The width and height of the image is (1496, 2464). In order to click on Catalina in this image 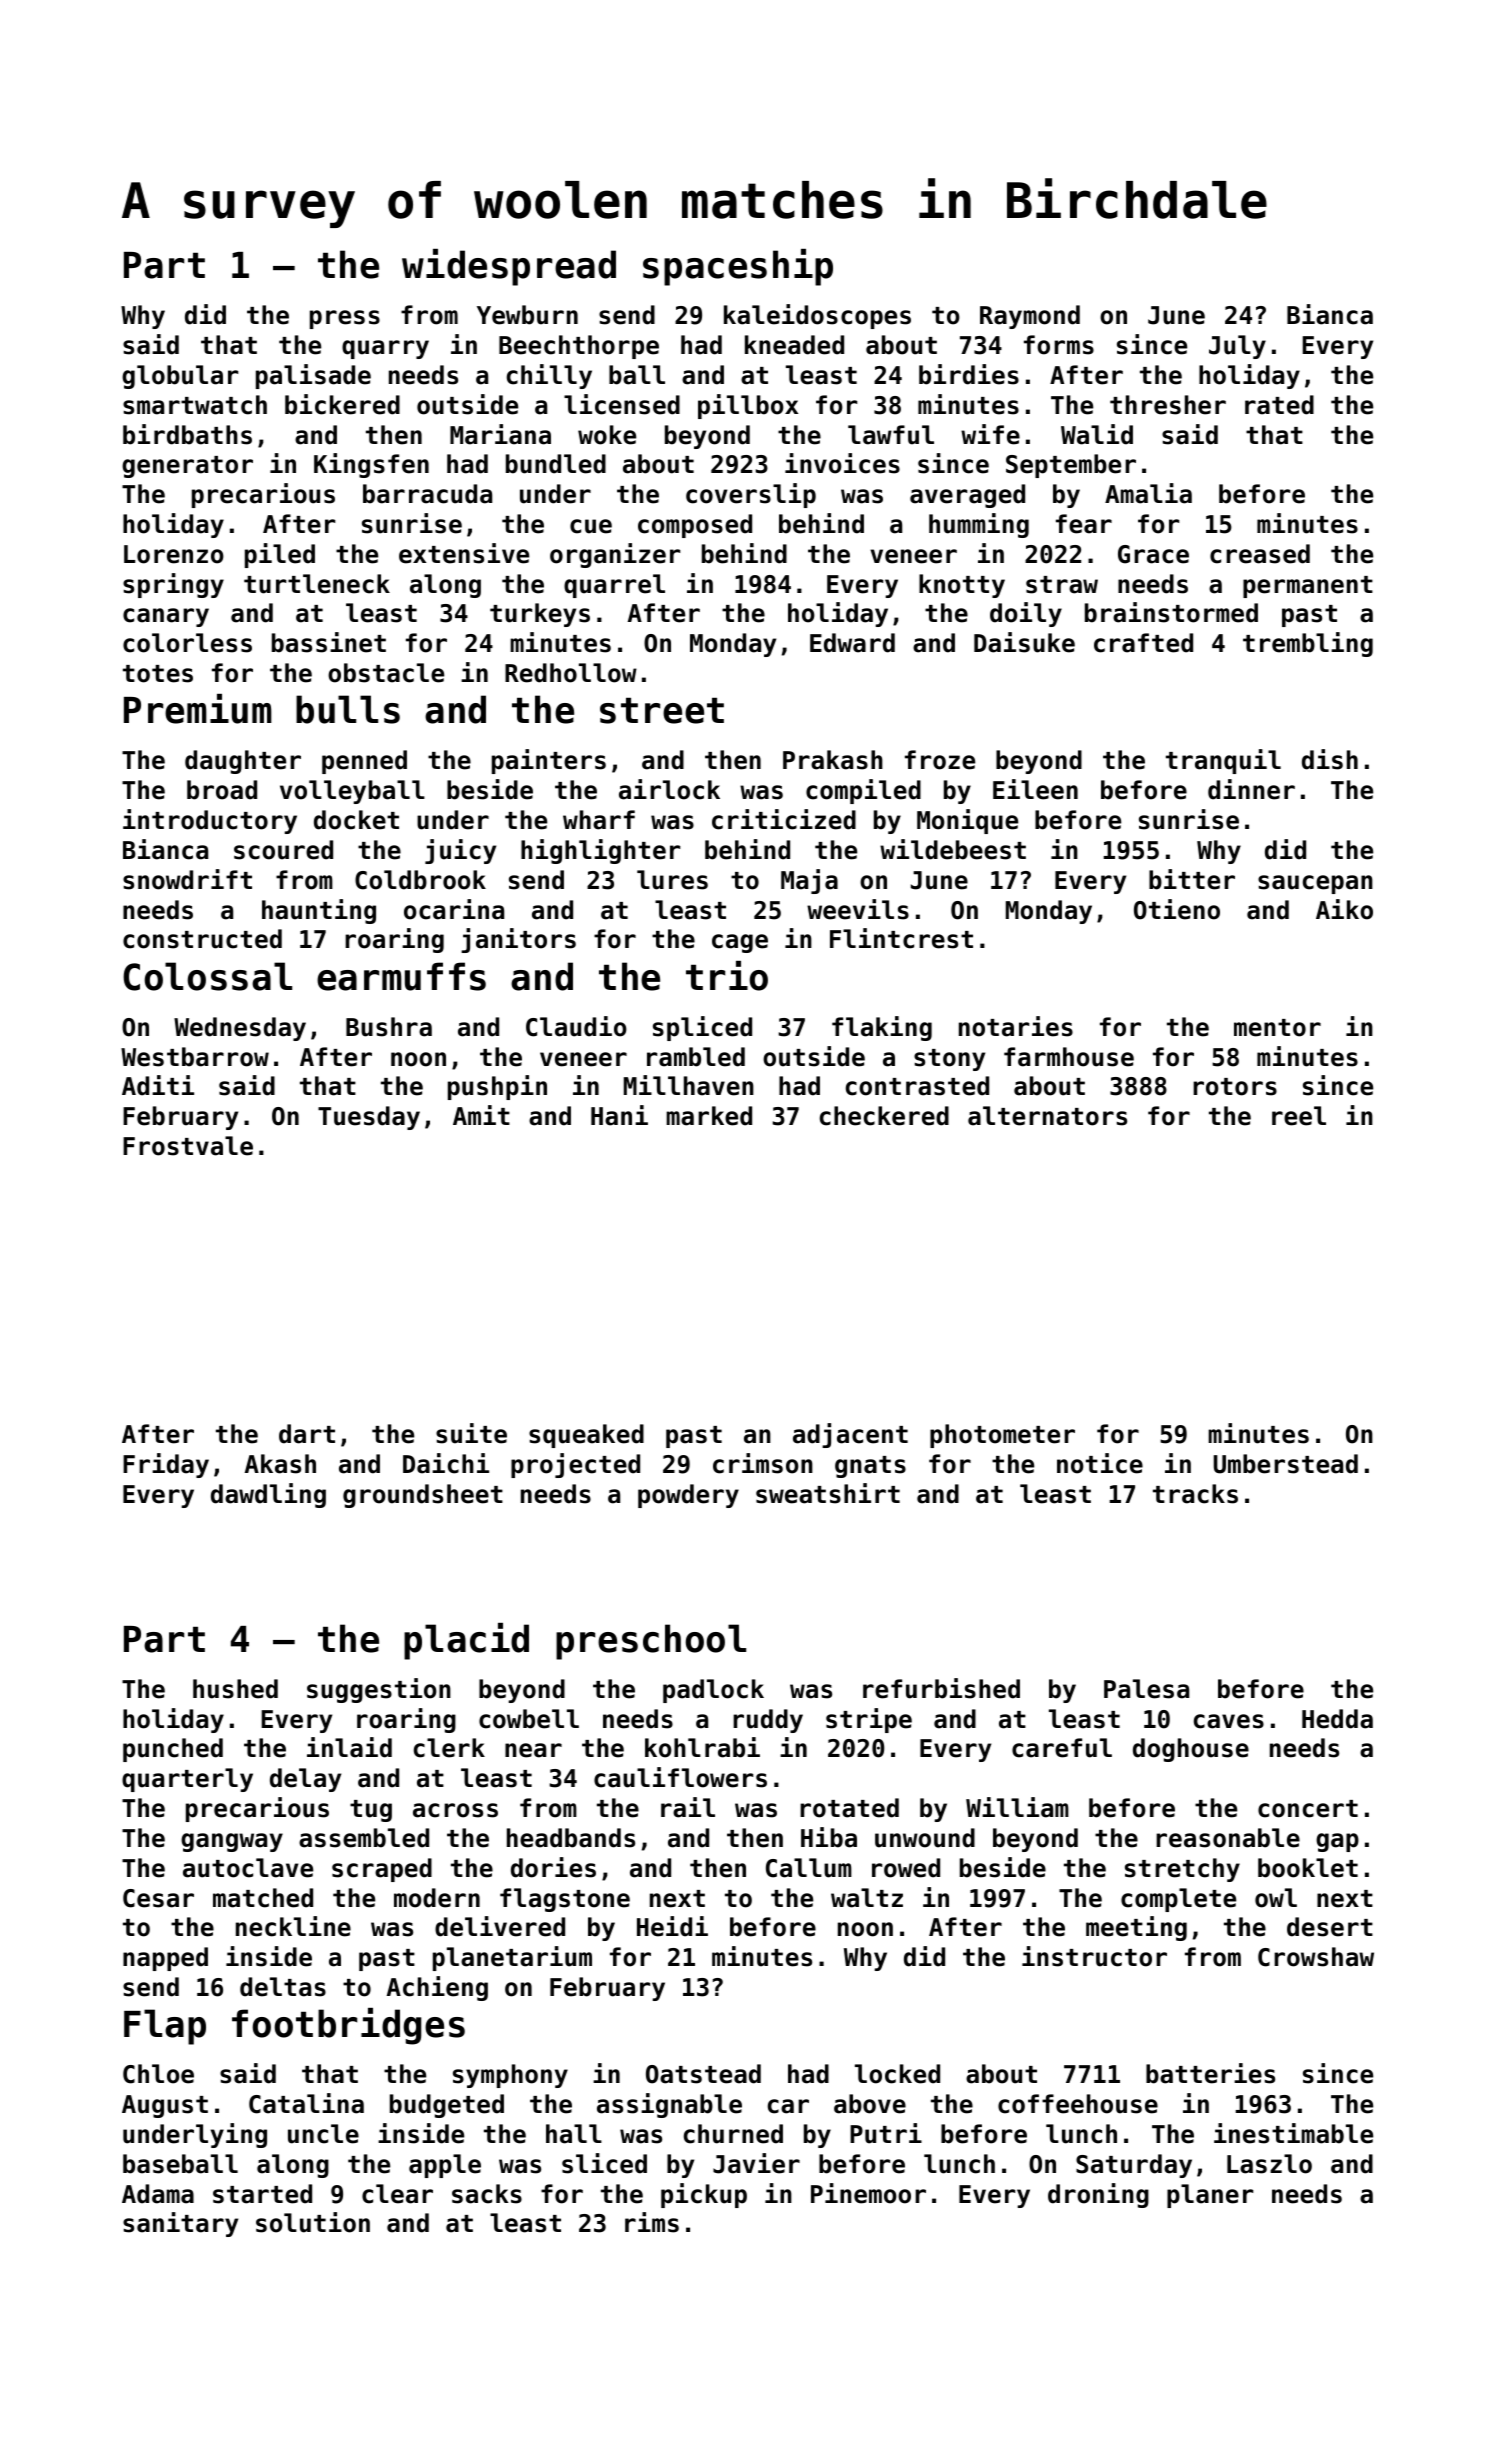, I will do `click(306, 2103)`.
